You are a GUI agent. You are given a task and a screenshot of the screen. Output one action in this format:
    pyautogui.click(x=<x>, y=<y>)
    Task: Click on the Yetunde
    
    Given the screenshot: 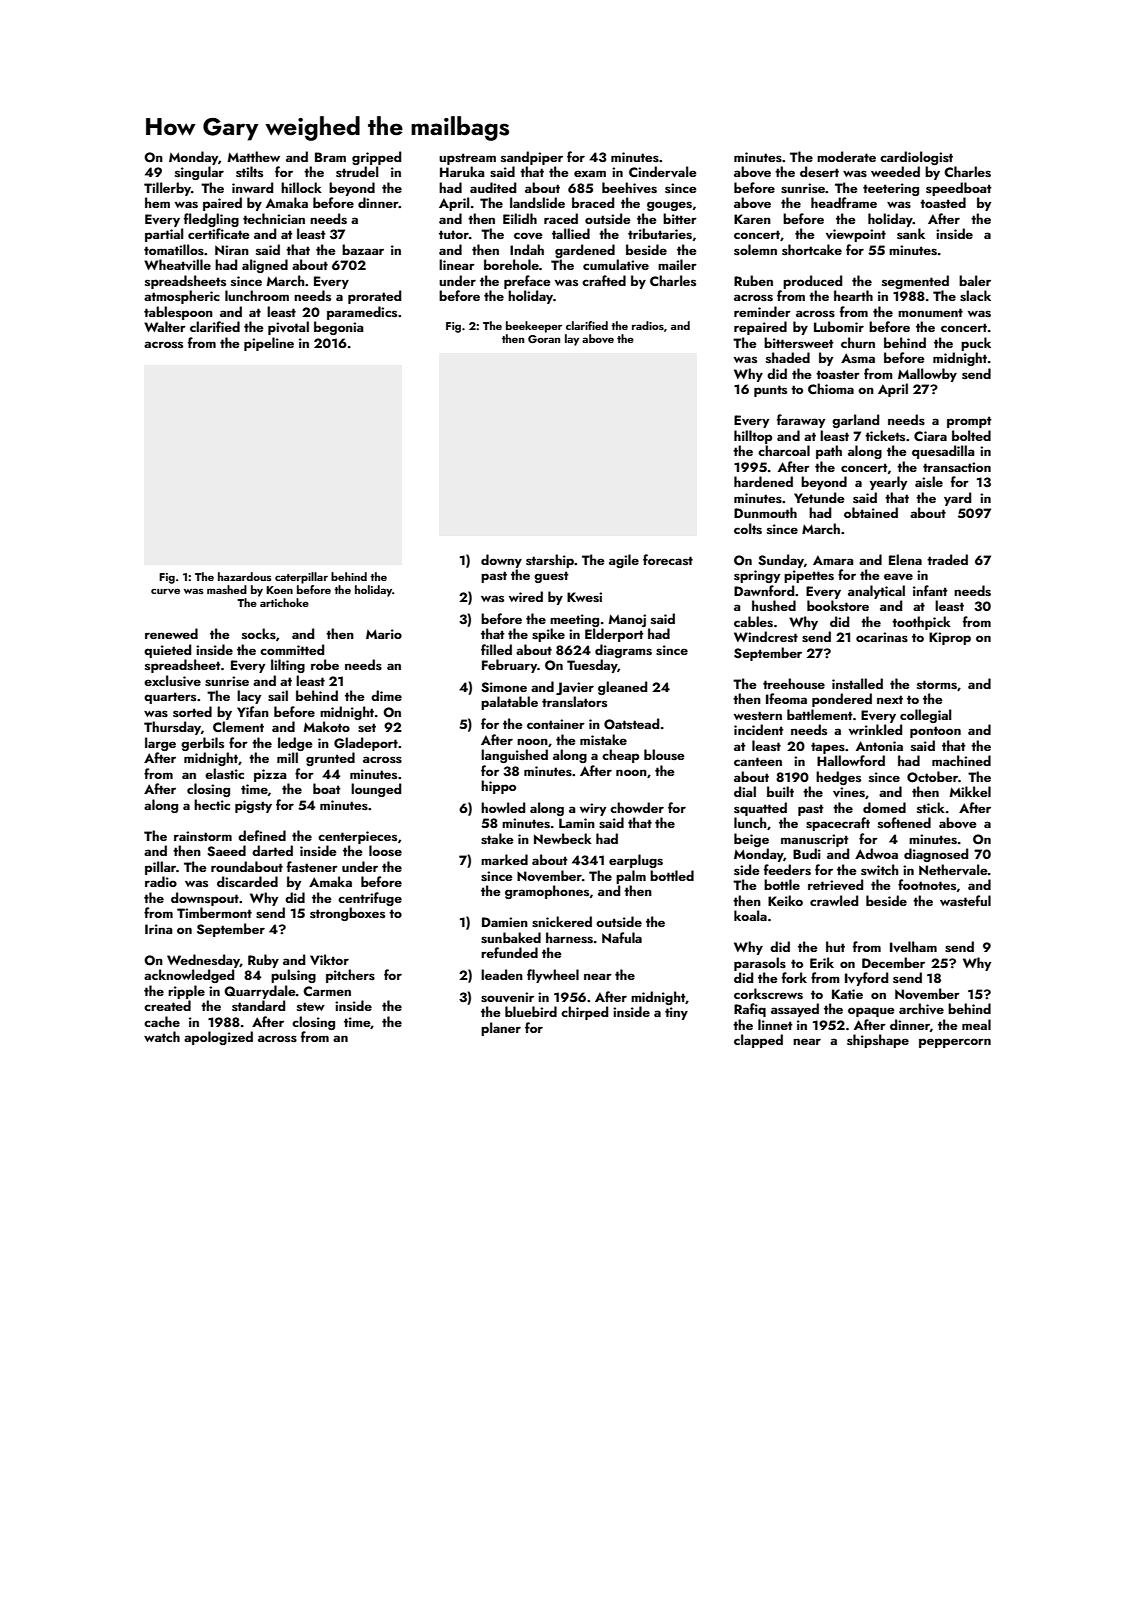 What is the action you would take?
    pyautogui.click(x=819, y=497)
